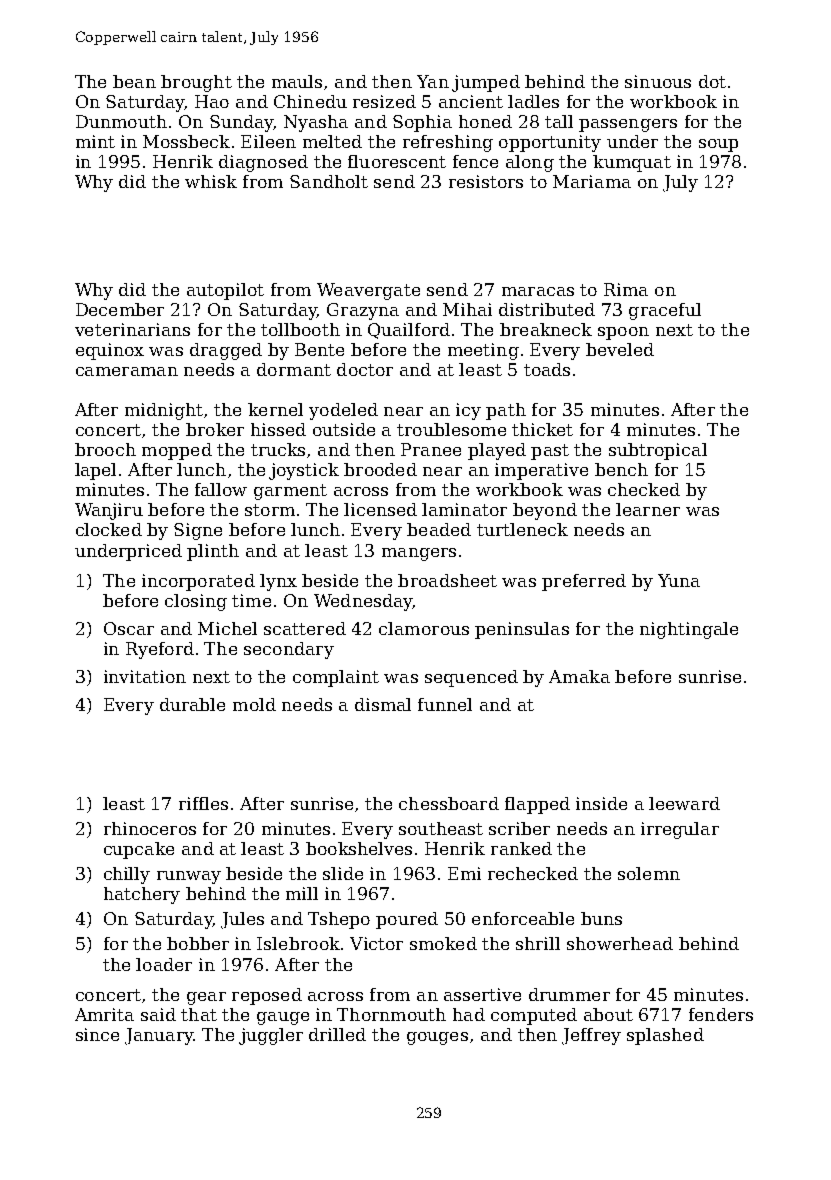 This screenshot has width=831, height=1180. Describe the element at coordinates (601, 803) in the screenshot. I see `inside` at that location.
